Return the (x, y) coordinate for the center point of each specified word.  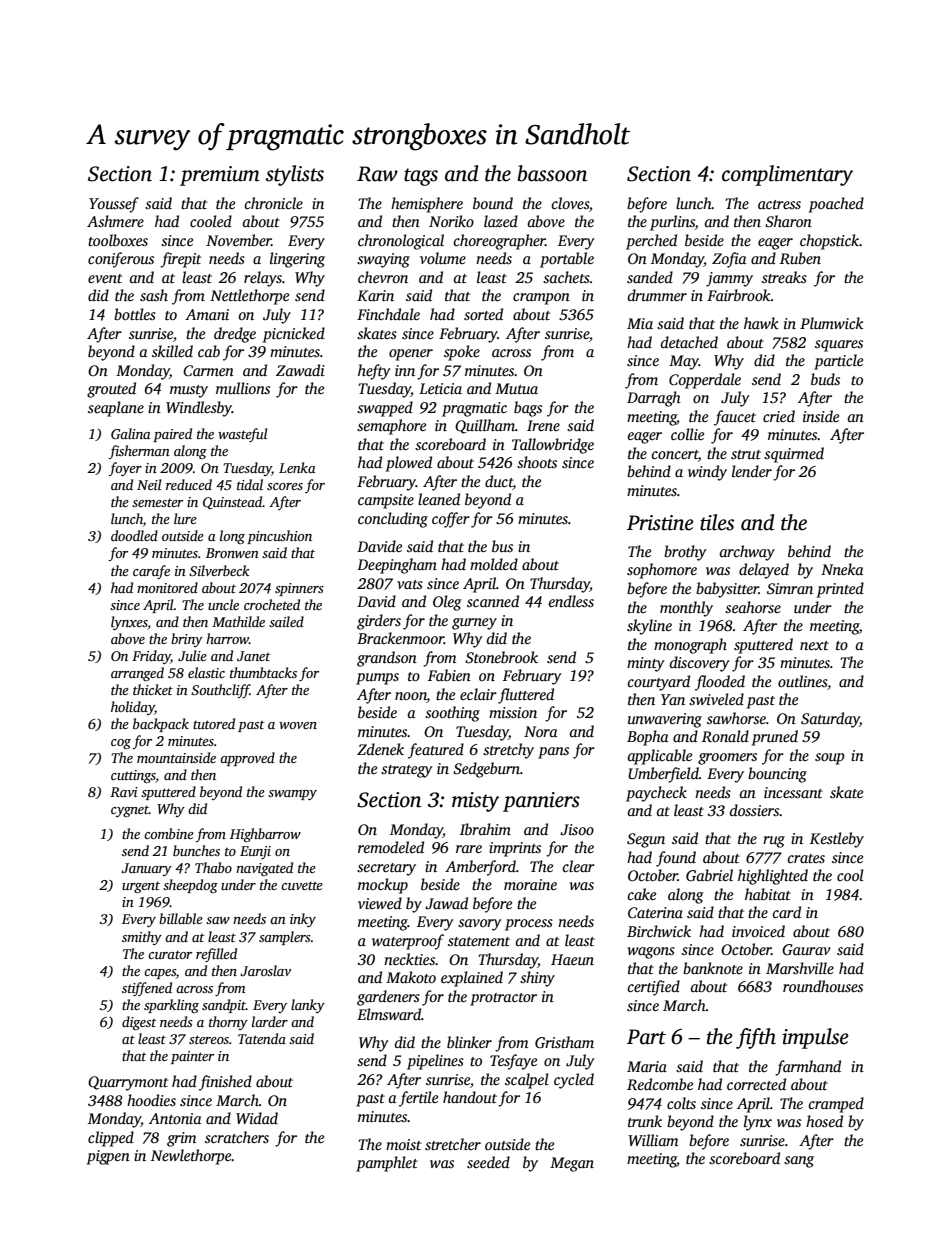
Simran (790, 589)
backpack (161, 725)
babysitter (727, 590)
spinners (299, 589)
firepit (180, 260)
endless (571, 601)
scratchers (237, 1137)
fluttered (526, 696)
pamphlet (387, 1164)
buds (825, 379)
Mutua (516, 388)
